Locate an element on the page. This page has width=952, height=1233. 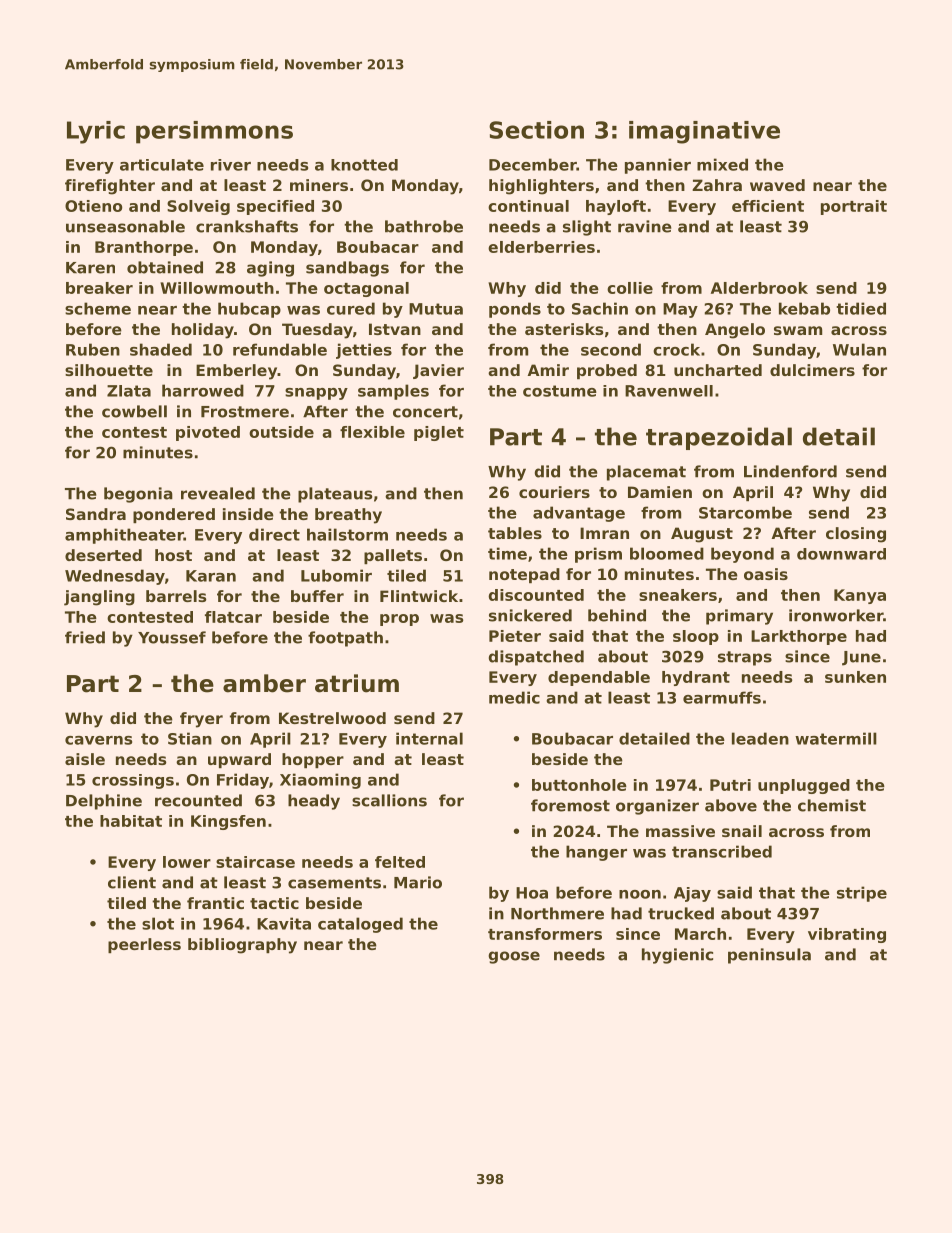
frantic is located at coordinates (215, 903).
